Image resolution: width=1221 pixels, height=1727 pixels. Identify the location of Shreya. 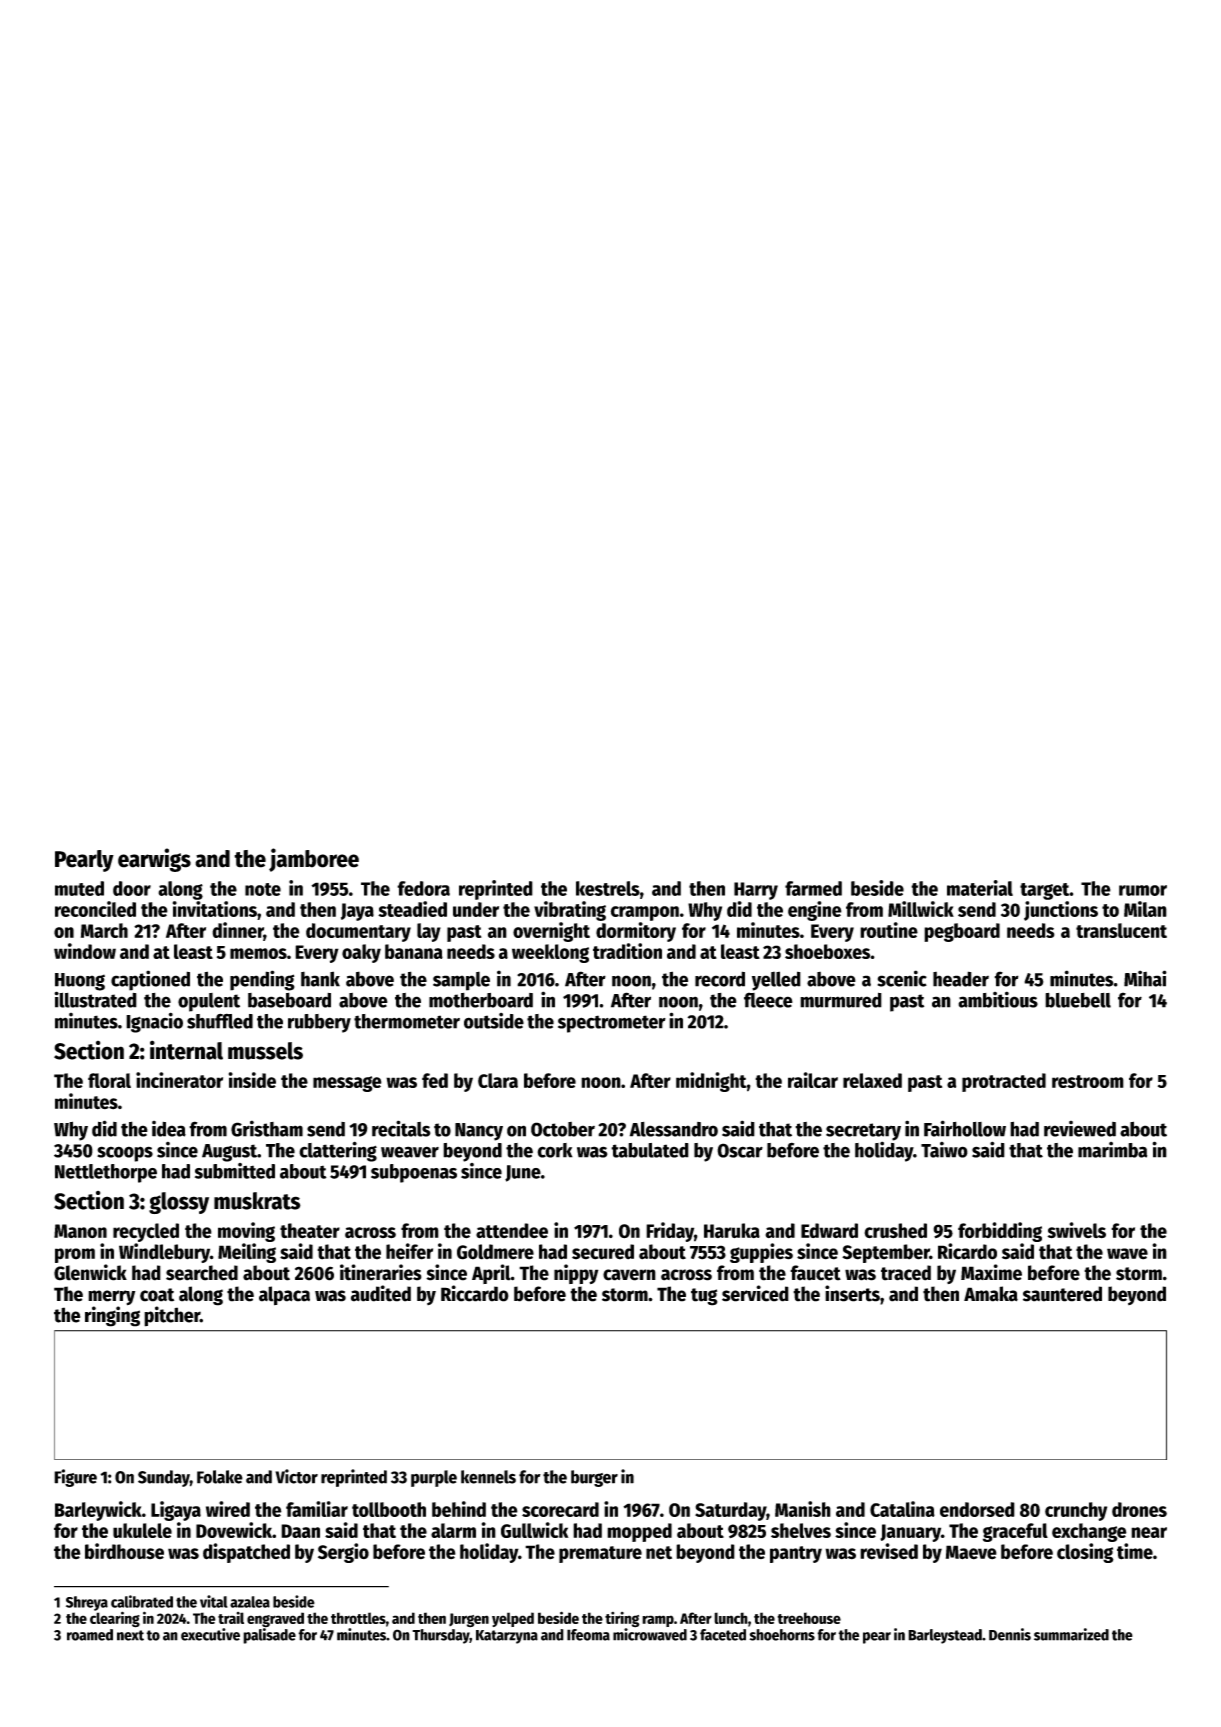
(87, 1603).
